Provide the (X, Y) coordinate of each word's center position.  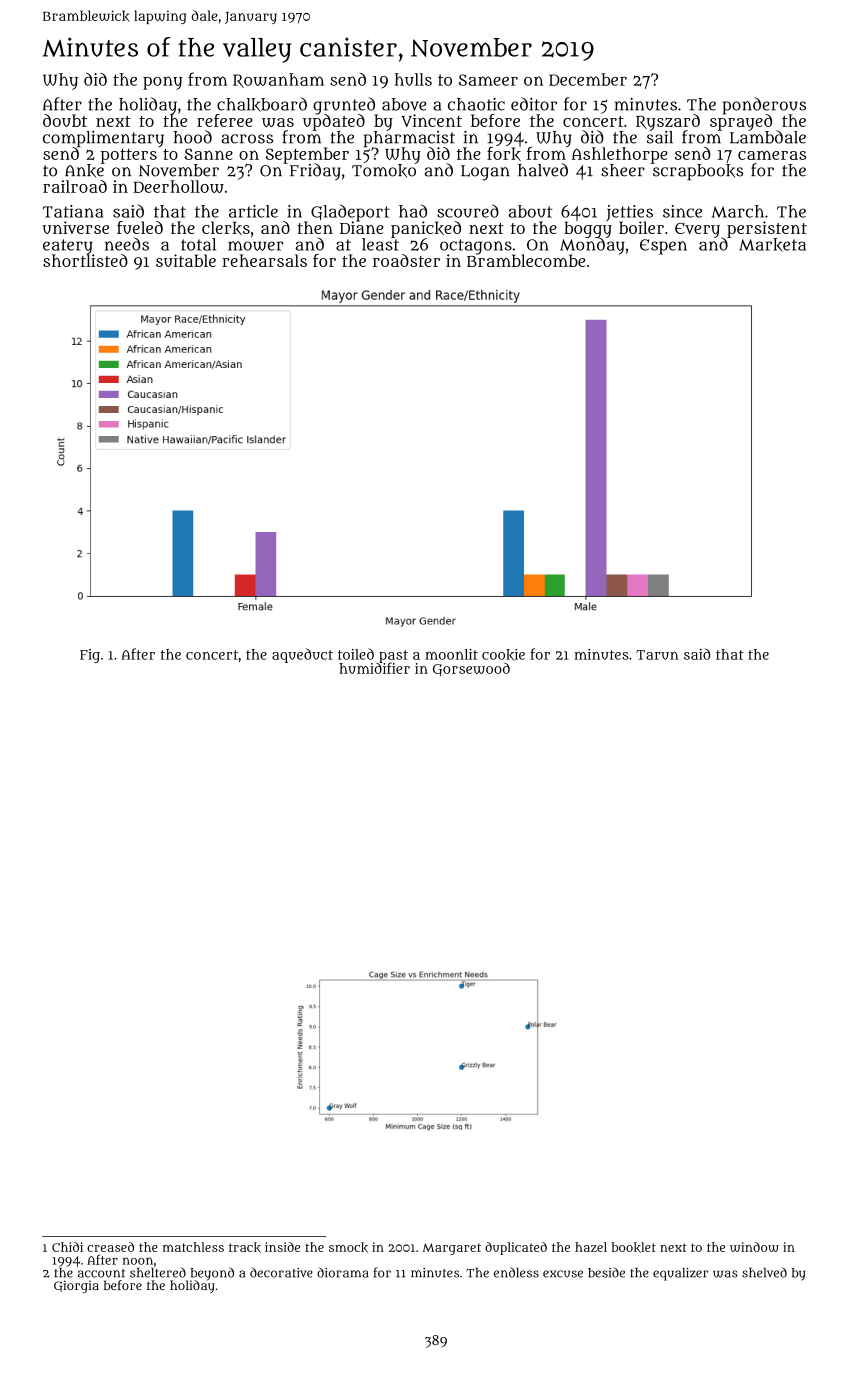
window (754, 1247)
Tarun (657, 655)
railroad (75, 186)
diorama (342, 1272)
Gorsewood (471, 669)
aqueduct (302, 655)
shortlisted (85, 260)
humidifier (374, 668)
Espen (663, 247)
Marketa (772, 245)
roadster (406, 260)
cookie (503, 655)
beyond (212, 1273)
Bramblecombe (526, 261)
